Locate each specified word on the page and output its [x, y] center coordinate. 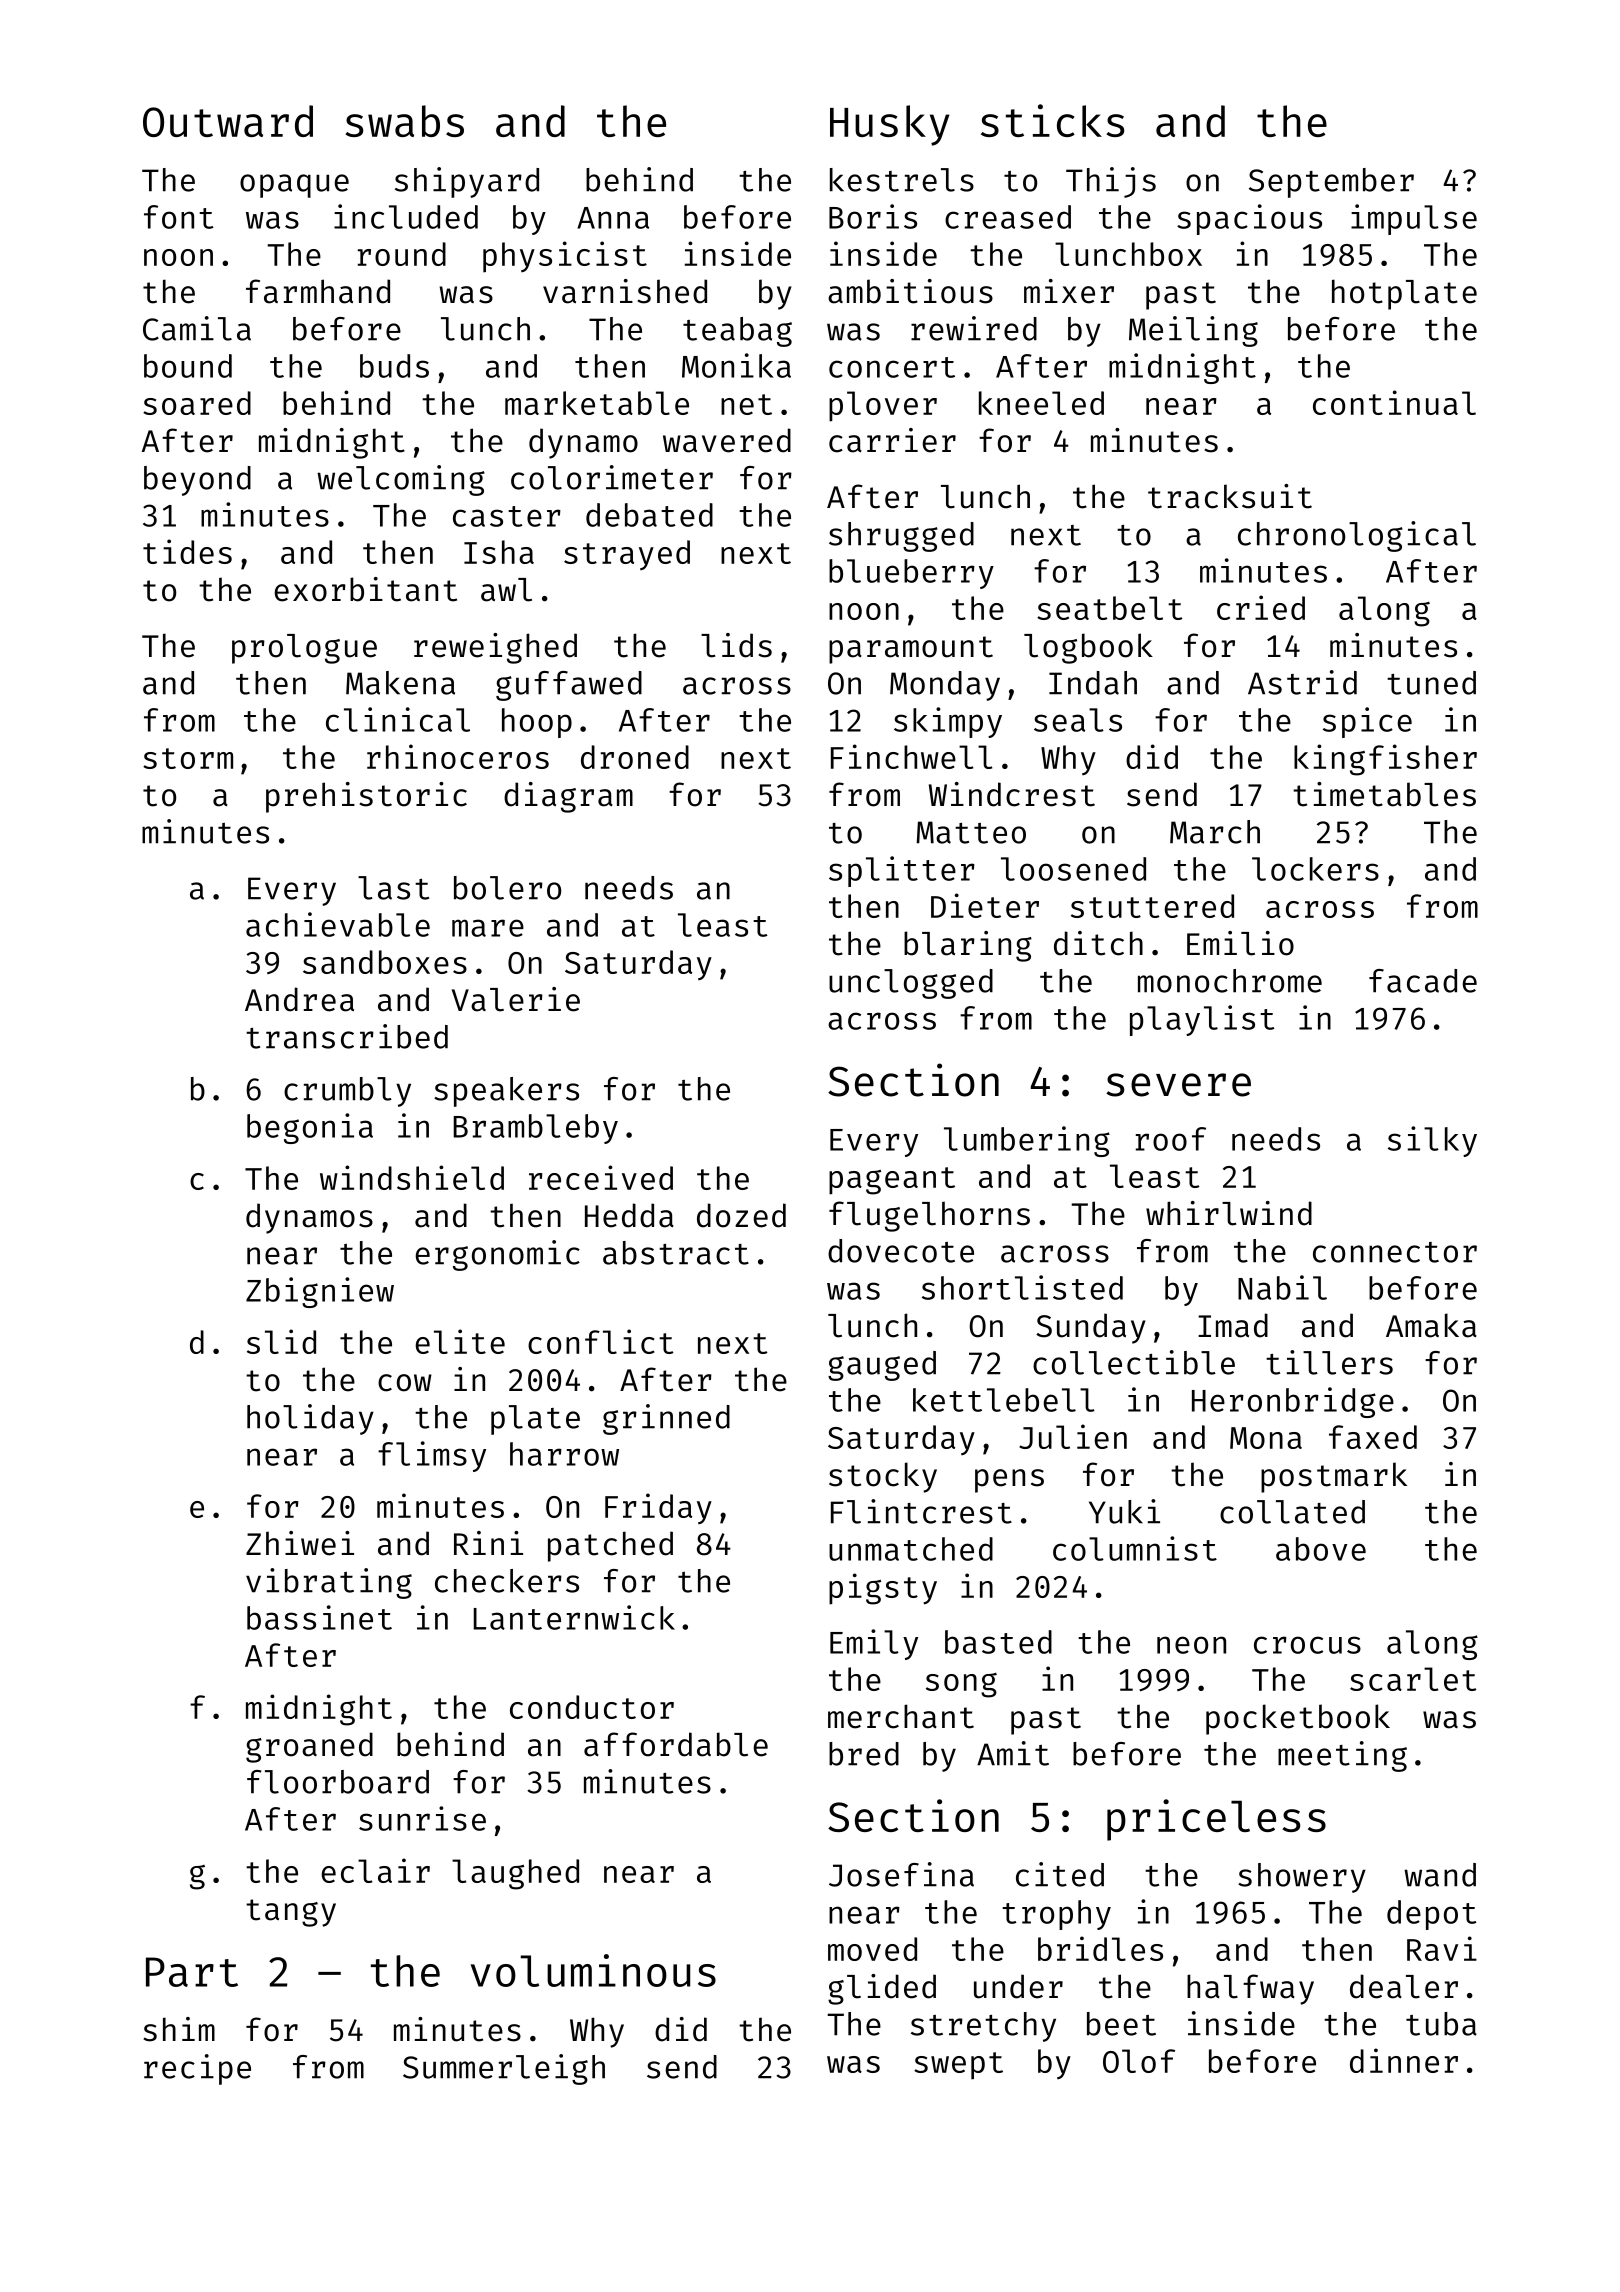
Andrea [299, 999]
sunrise [422, 1818]
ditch [1098, 943]
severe [1178, 1085]
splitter [902, 871]
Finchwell [911, 756]
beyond [197, 481]
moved [872, 1949]
